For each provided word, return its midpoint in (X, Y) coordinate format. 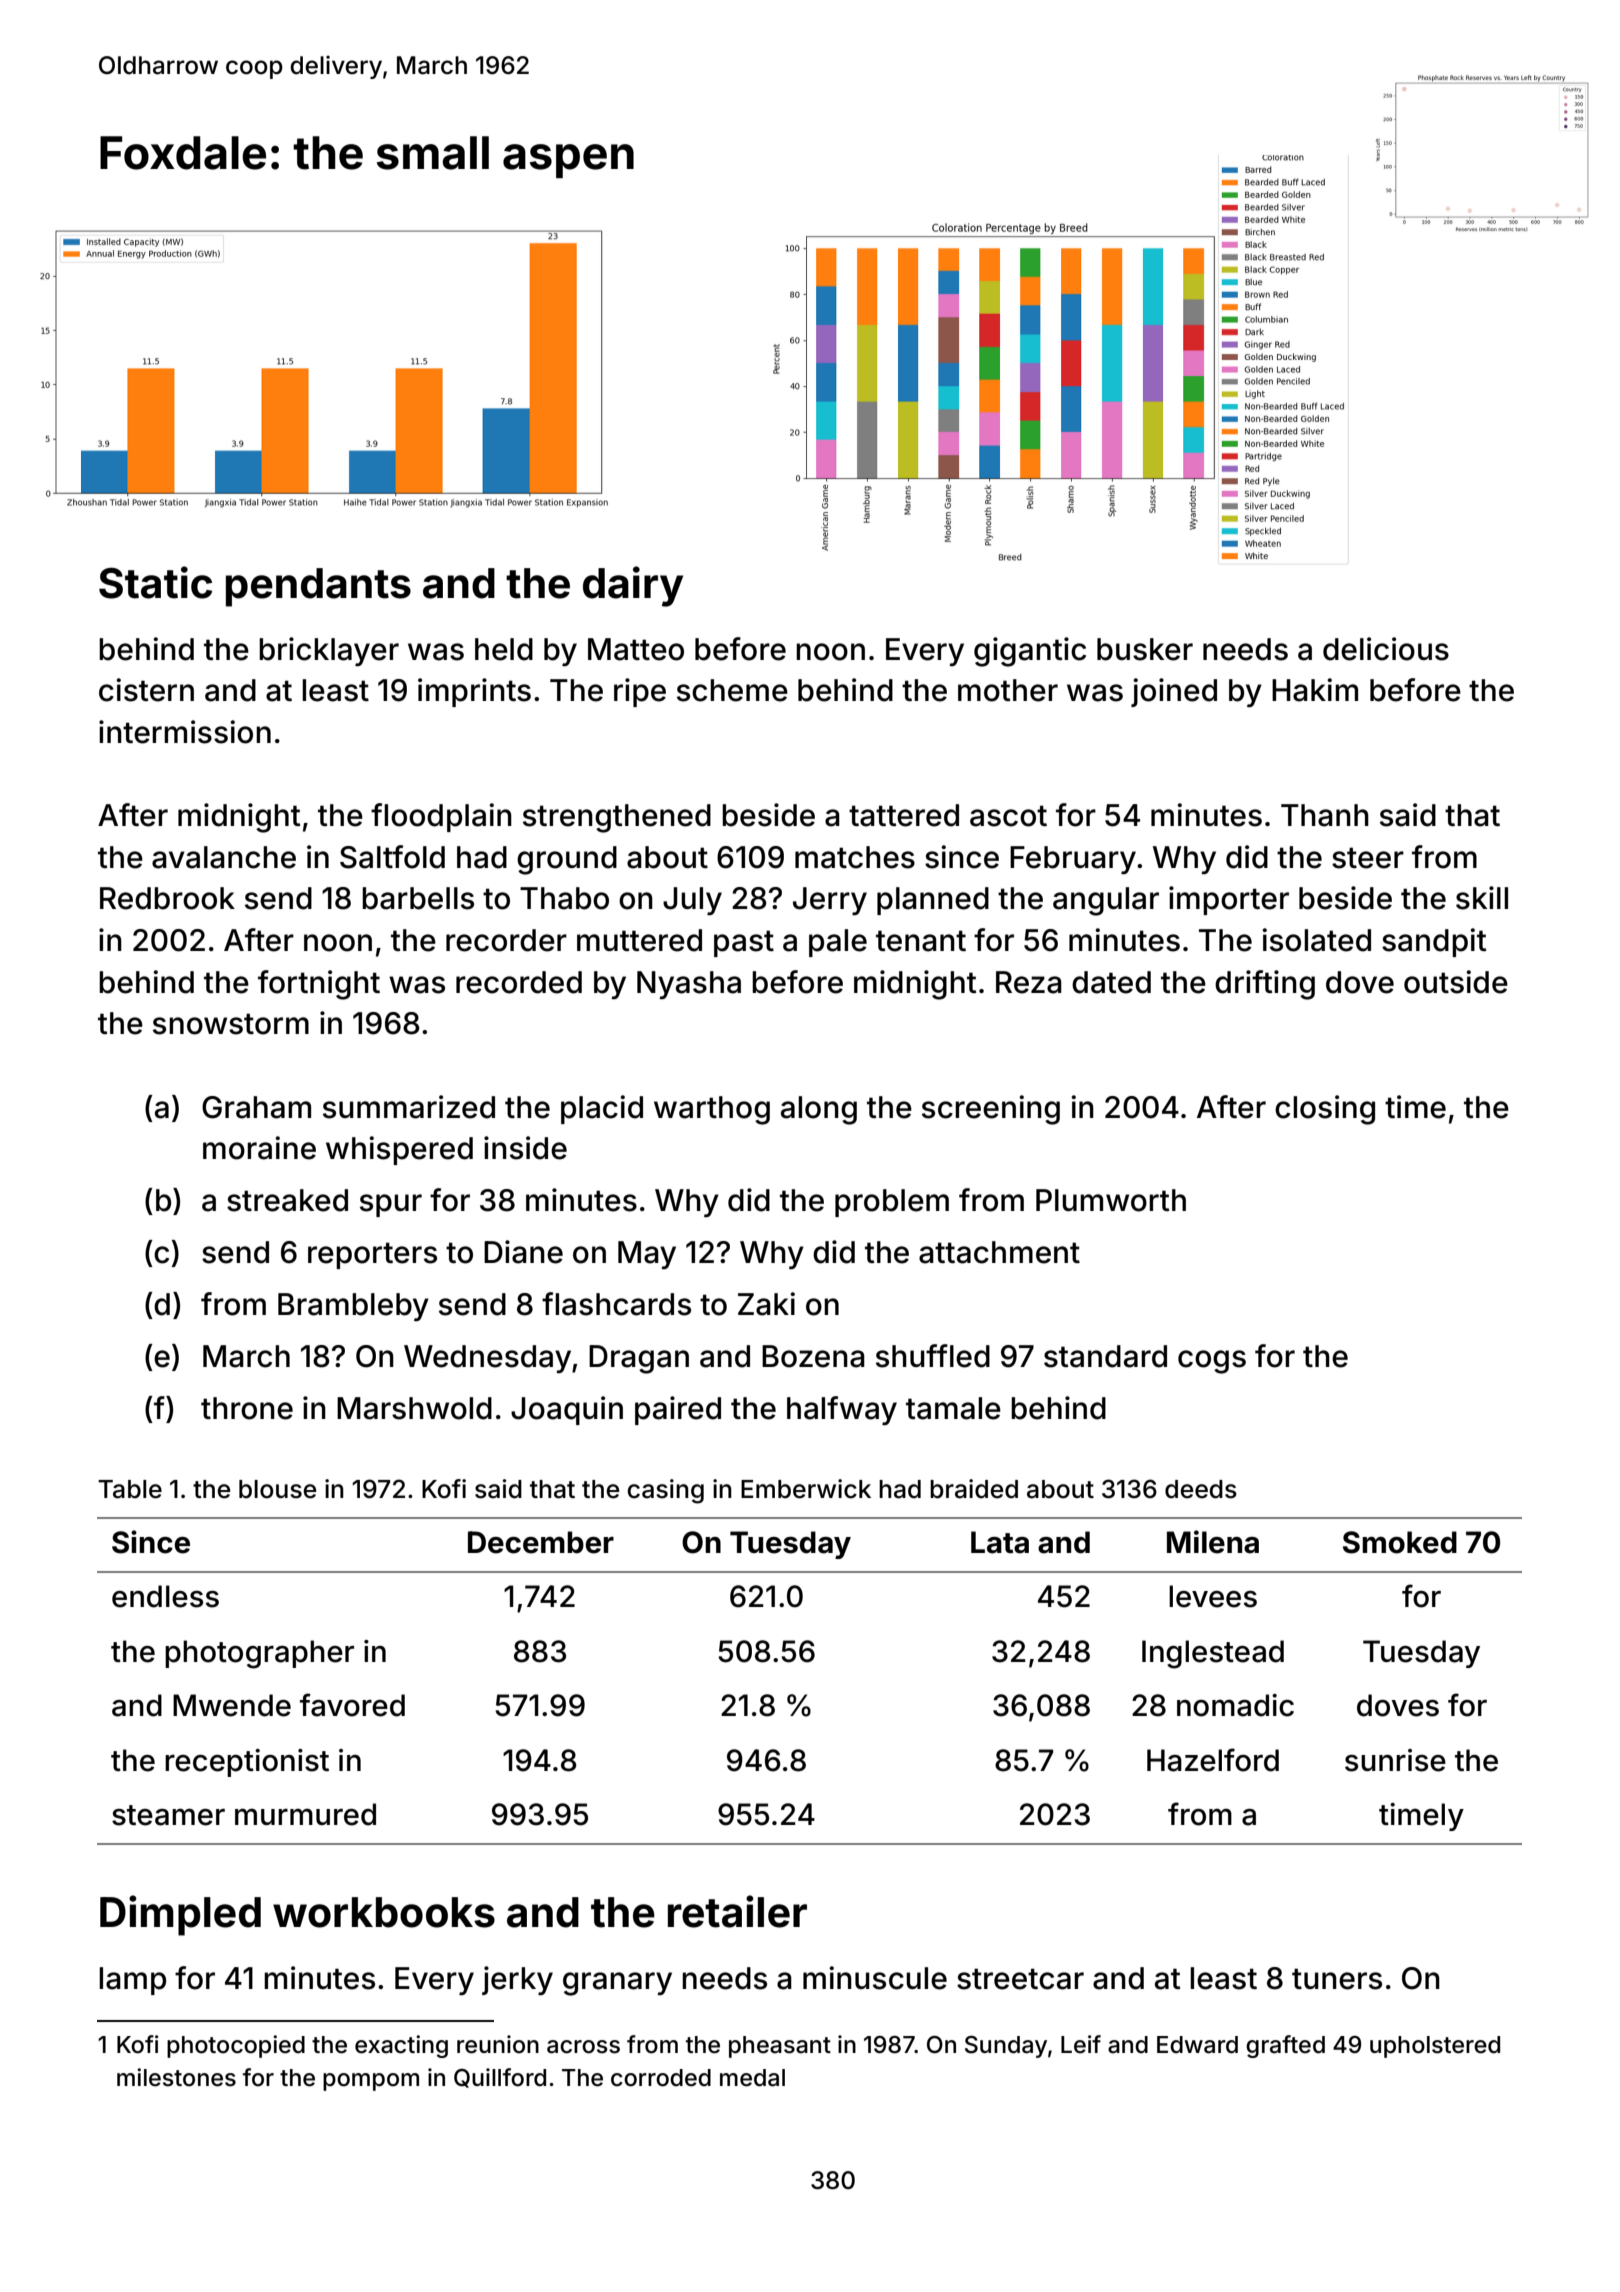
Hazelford (1213, 1760)
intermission (185, 732)
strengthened (617, 818)
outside (1456, 982)
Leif (1081, 2044)
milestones (176, 2077)
